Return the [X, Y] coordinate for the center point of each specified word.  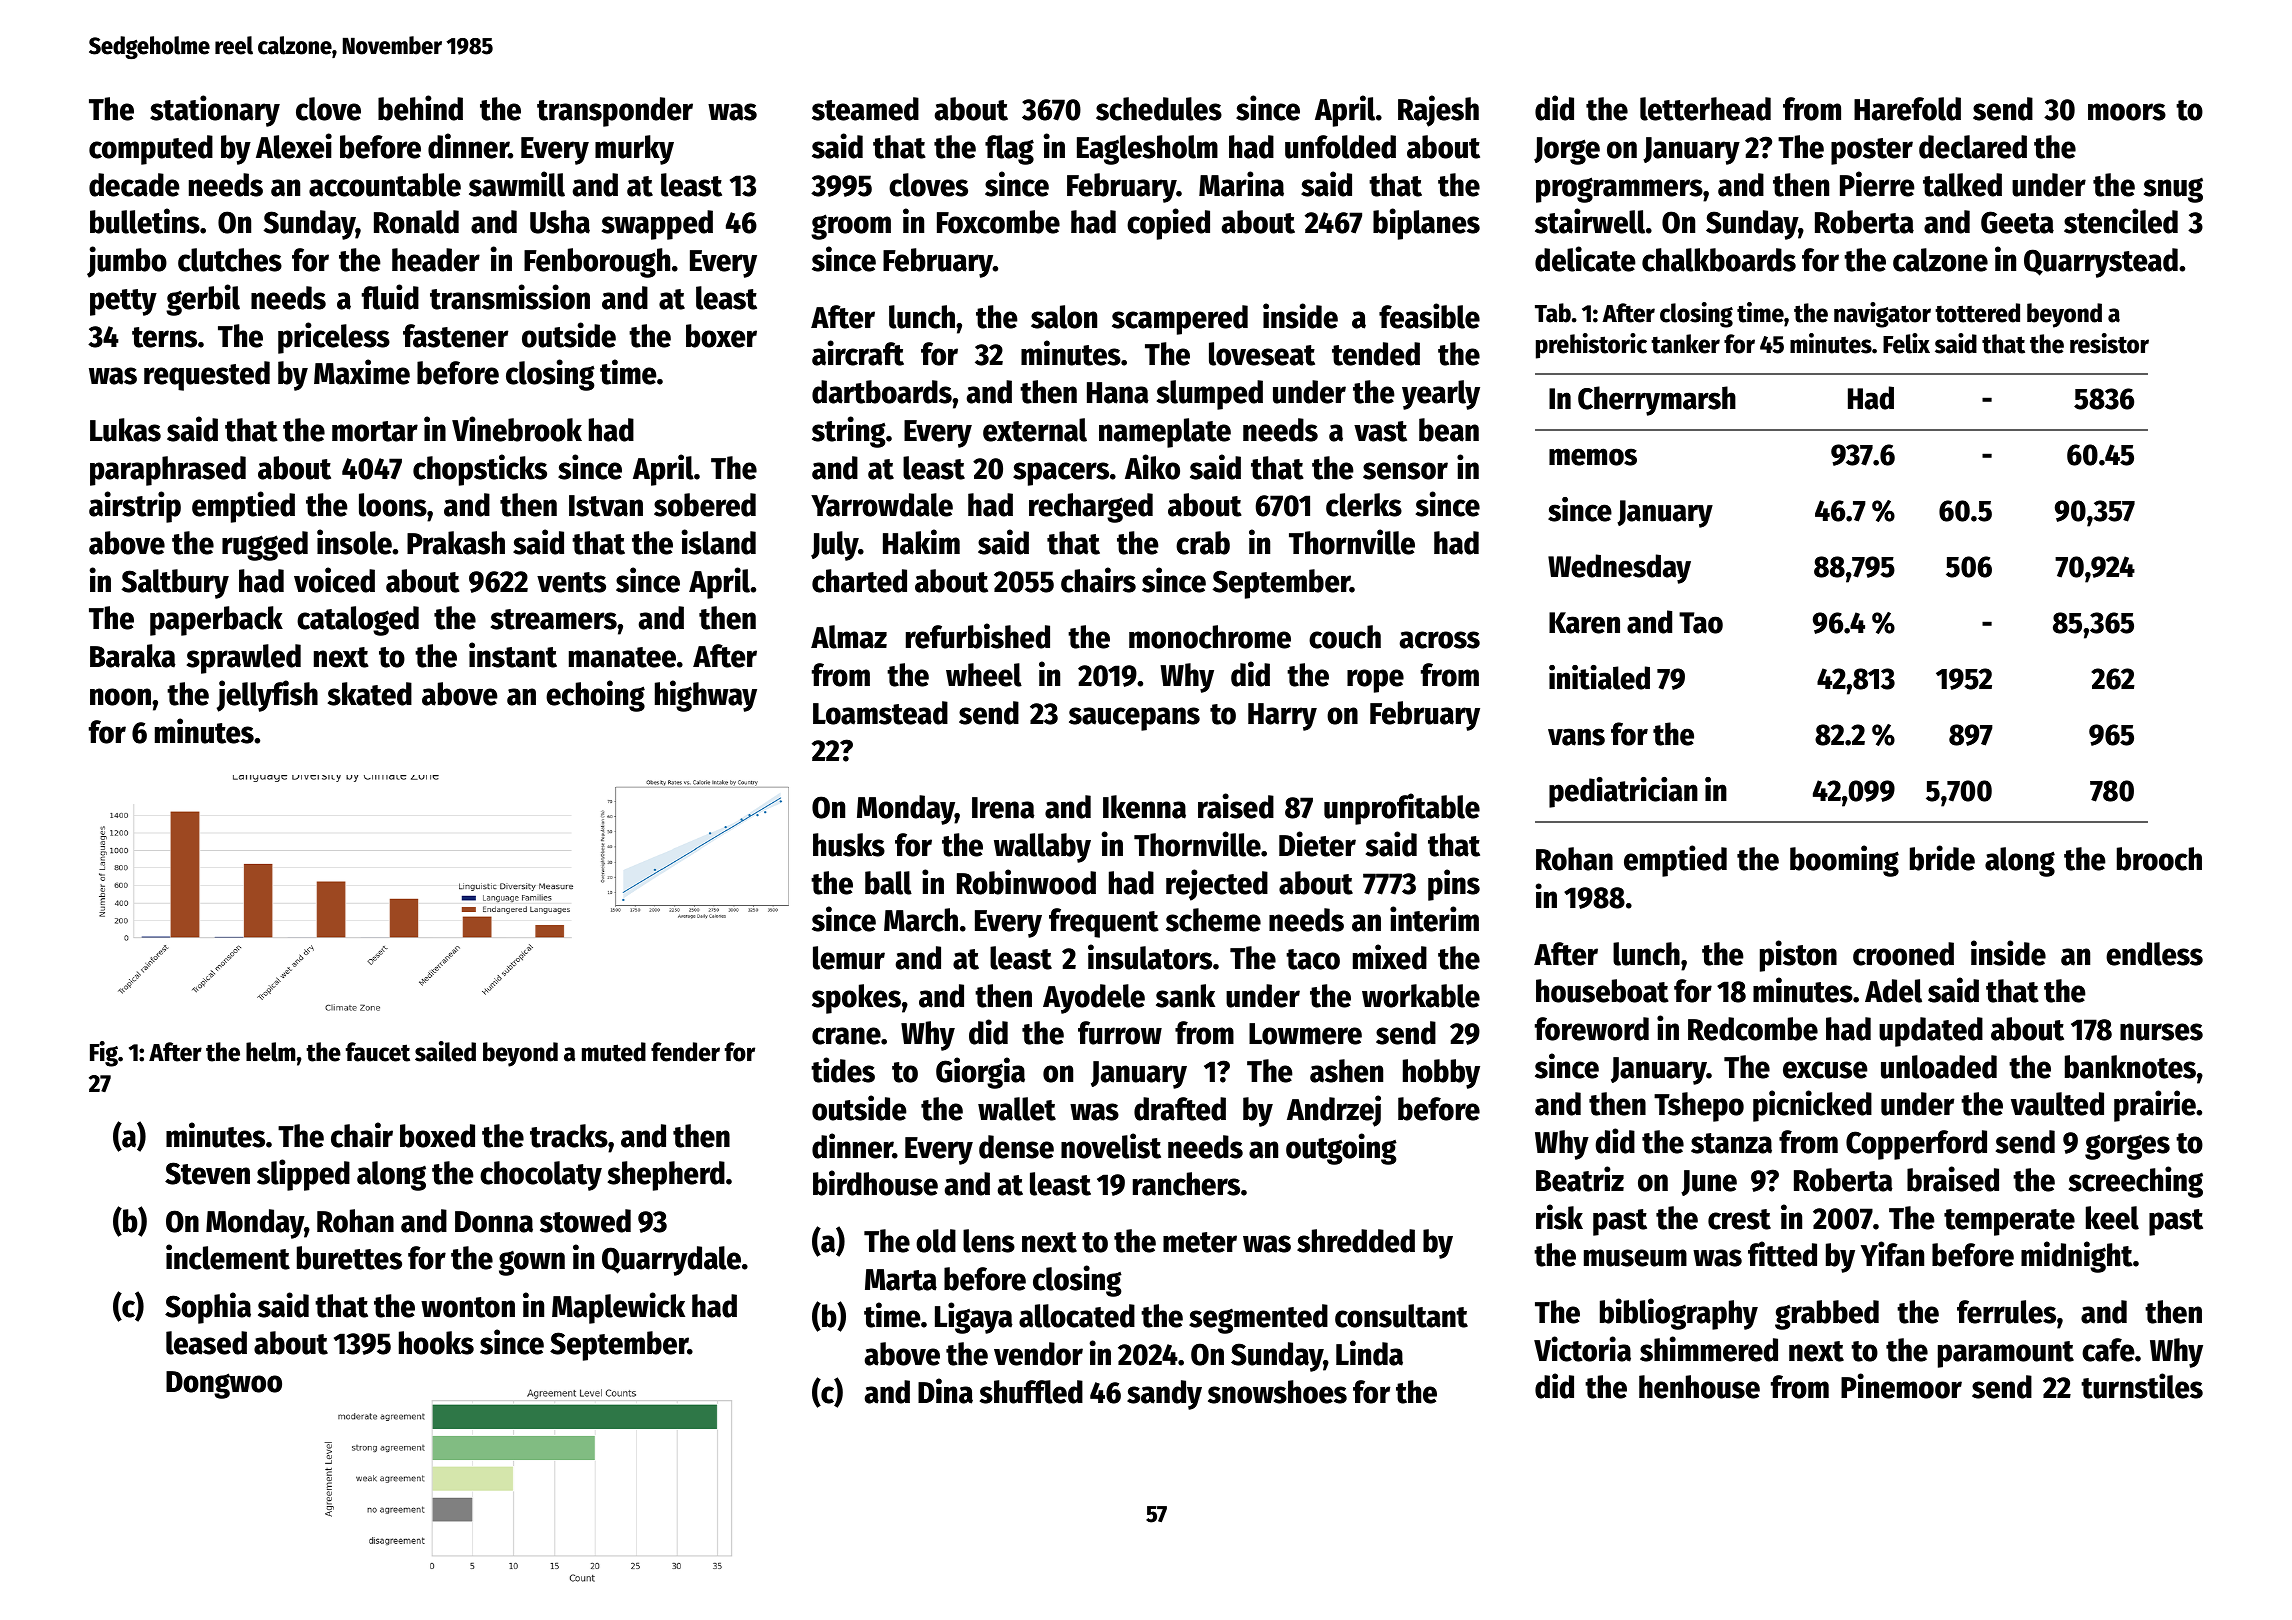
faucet [378, 1052]
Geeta [2017, 222]
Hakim [921, 542]
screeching [2136, 1182]
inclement [228, 1257]
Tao [1701, 623]
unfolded [1340, 147]
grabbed [1827, 1315]
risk [1559, 1217]
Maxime [362, 372]
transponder [615, 112]
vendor [1038, 1354]
